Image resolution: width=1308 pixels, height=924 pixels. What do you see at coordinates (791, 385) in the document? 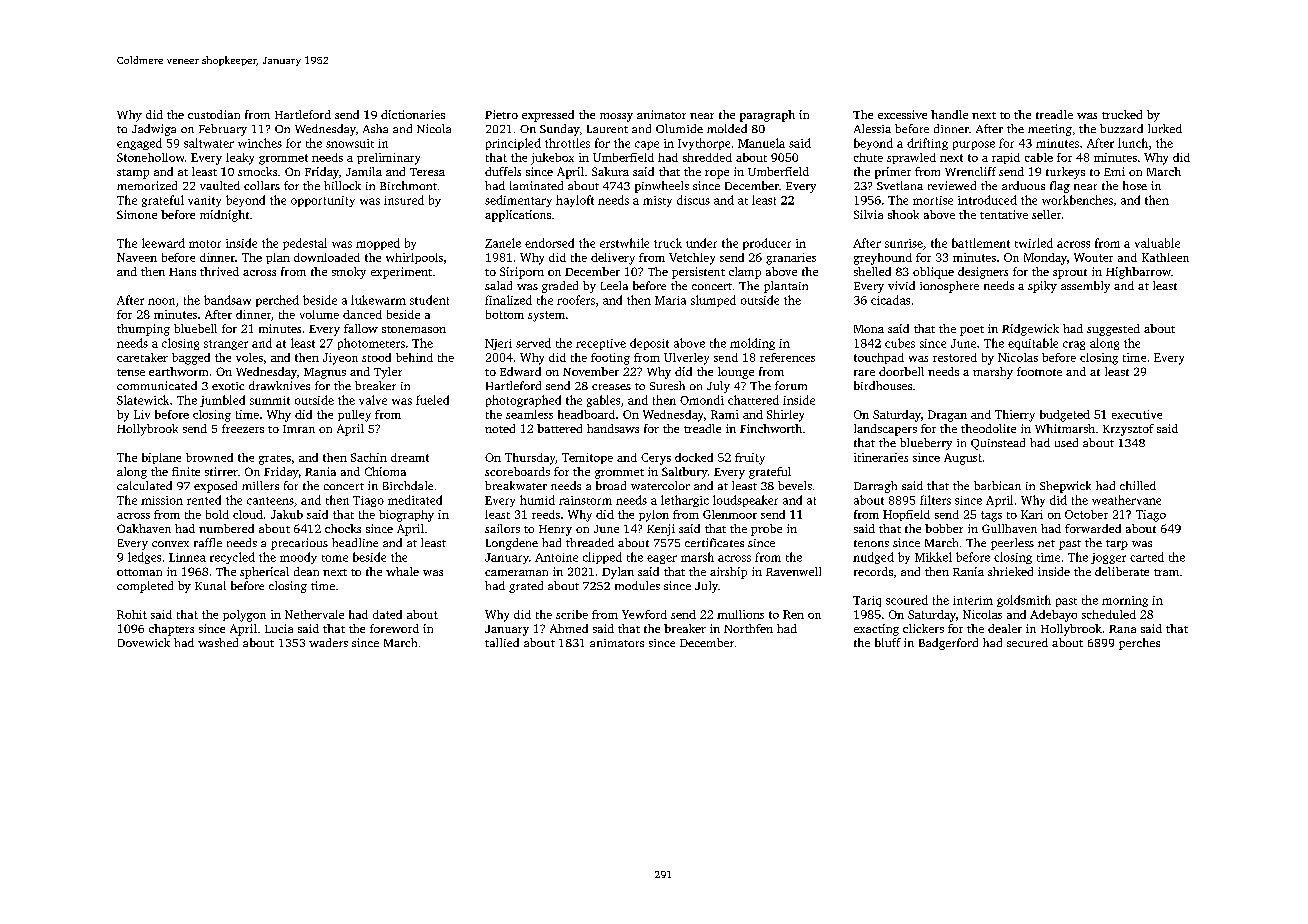
I see `forum` at bounding box center [791, 385].
